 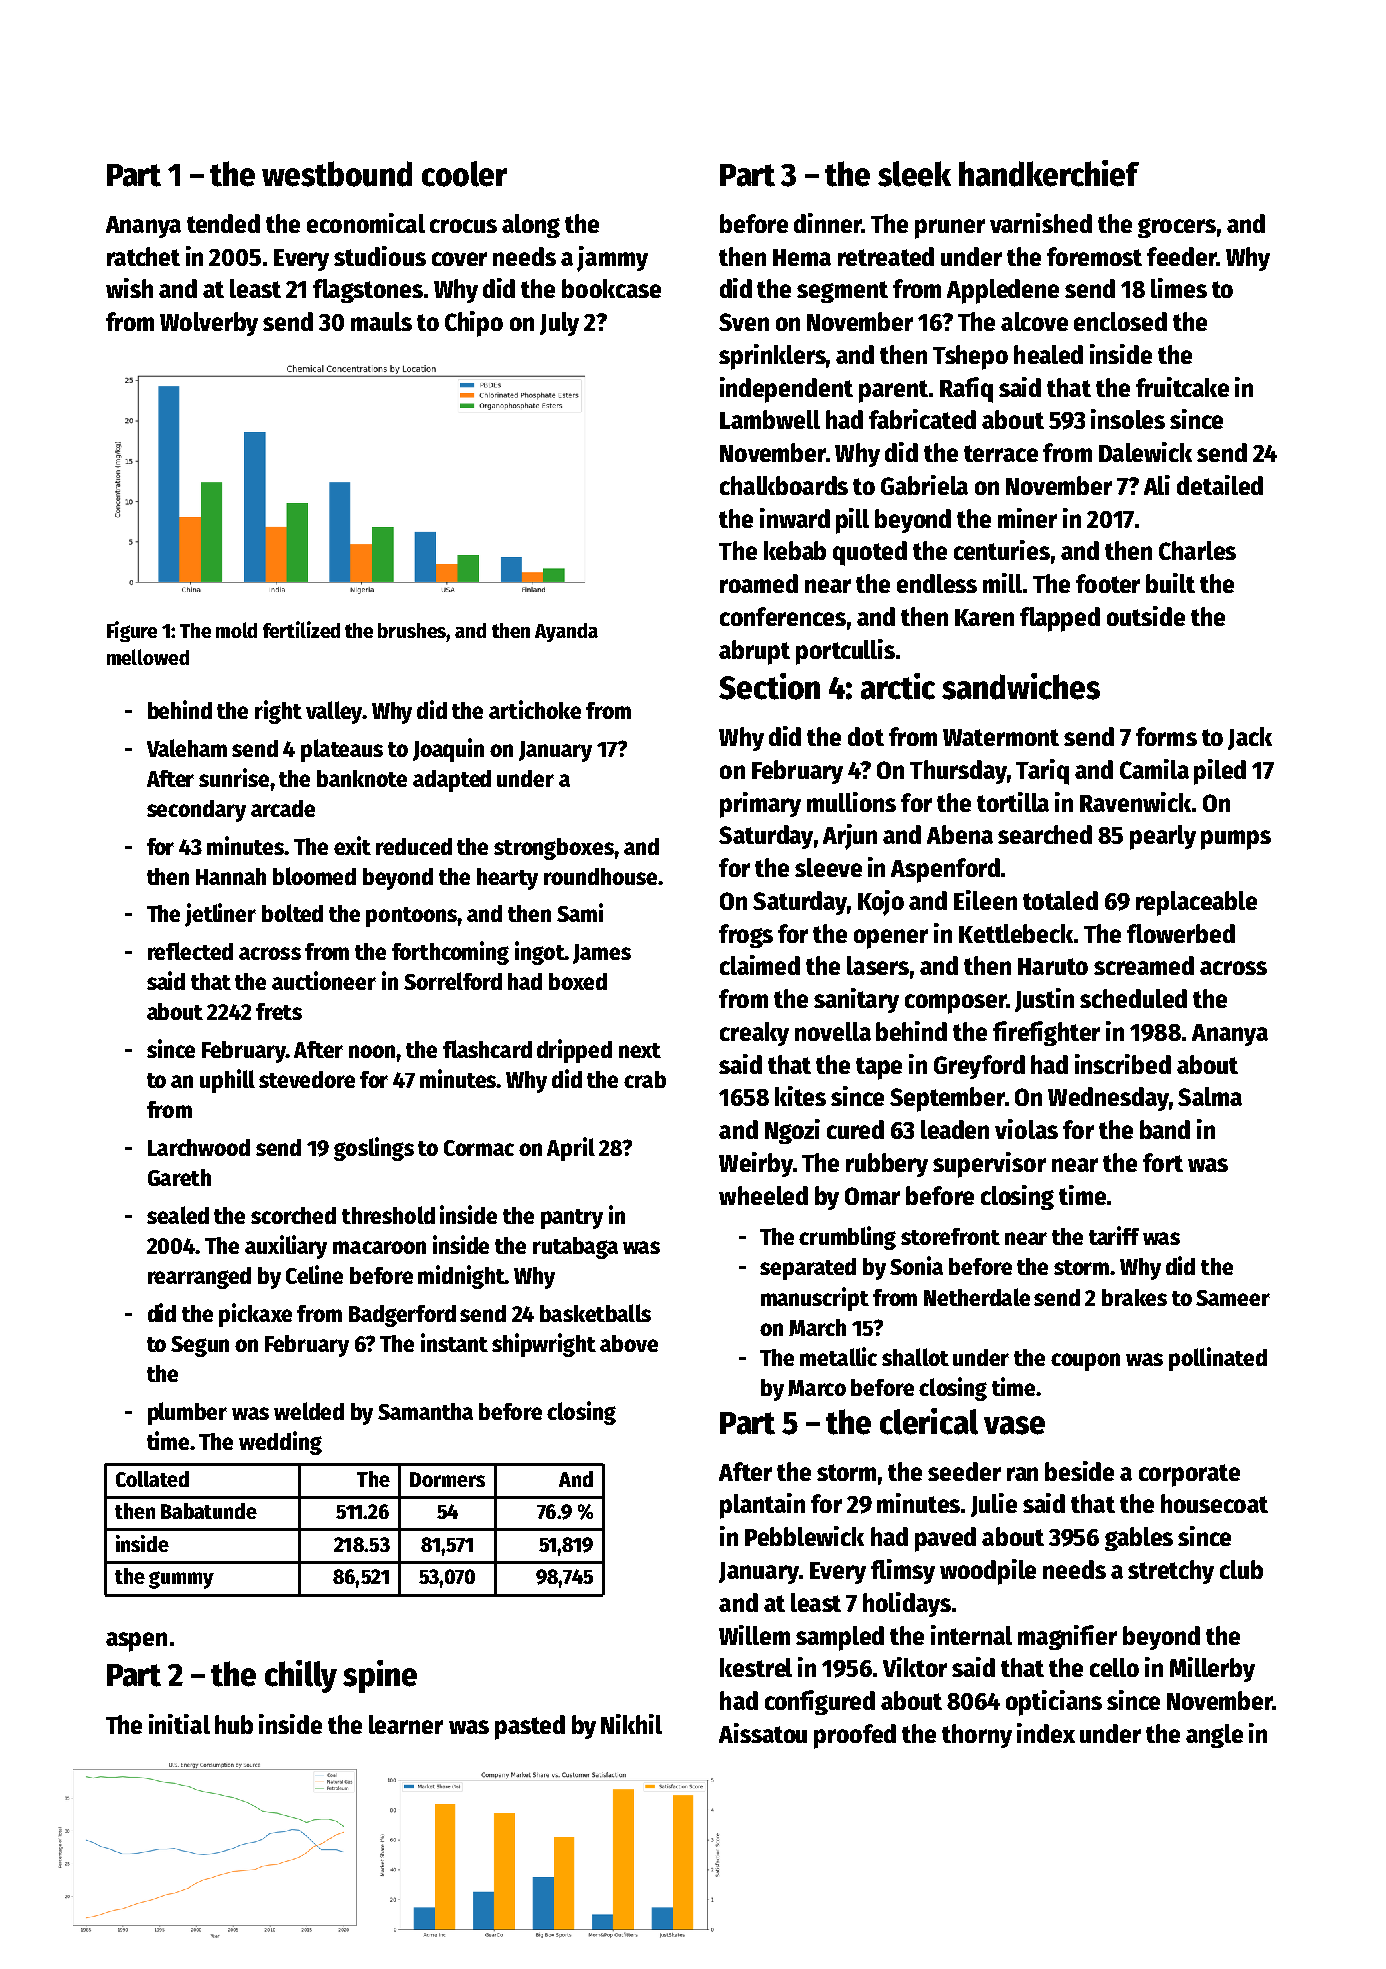 What do you see at coordinates (179, 1724) in the screenshot?
I see `initial` at bounding box center [179, 1724].
